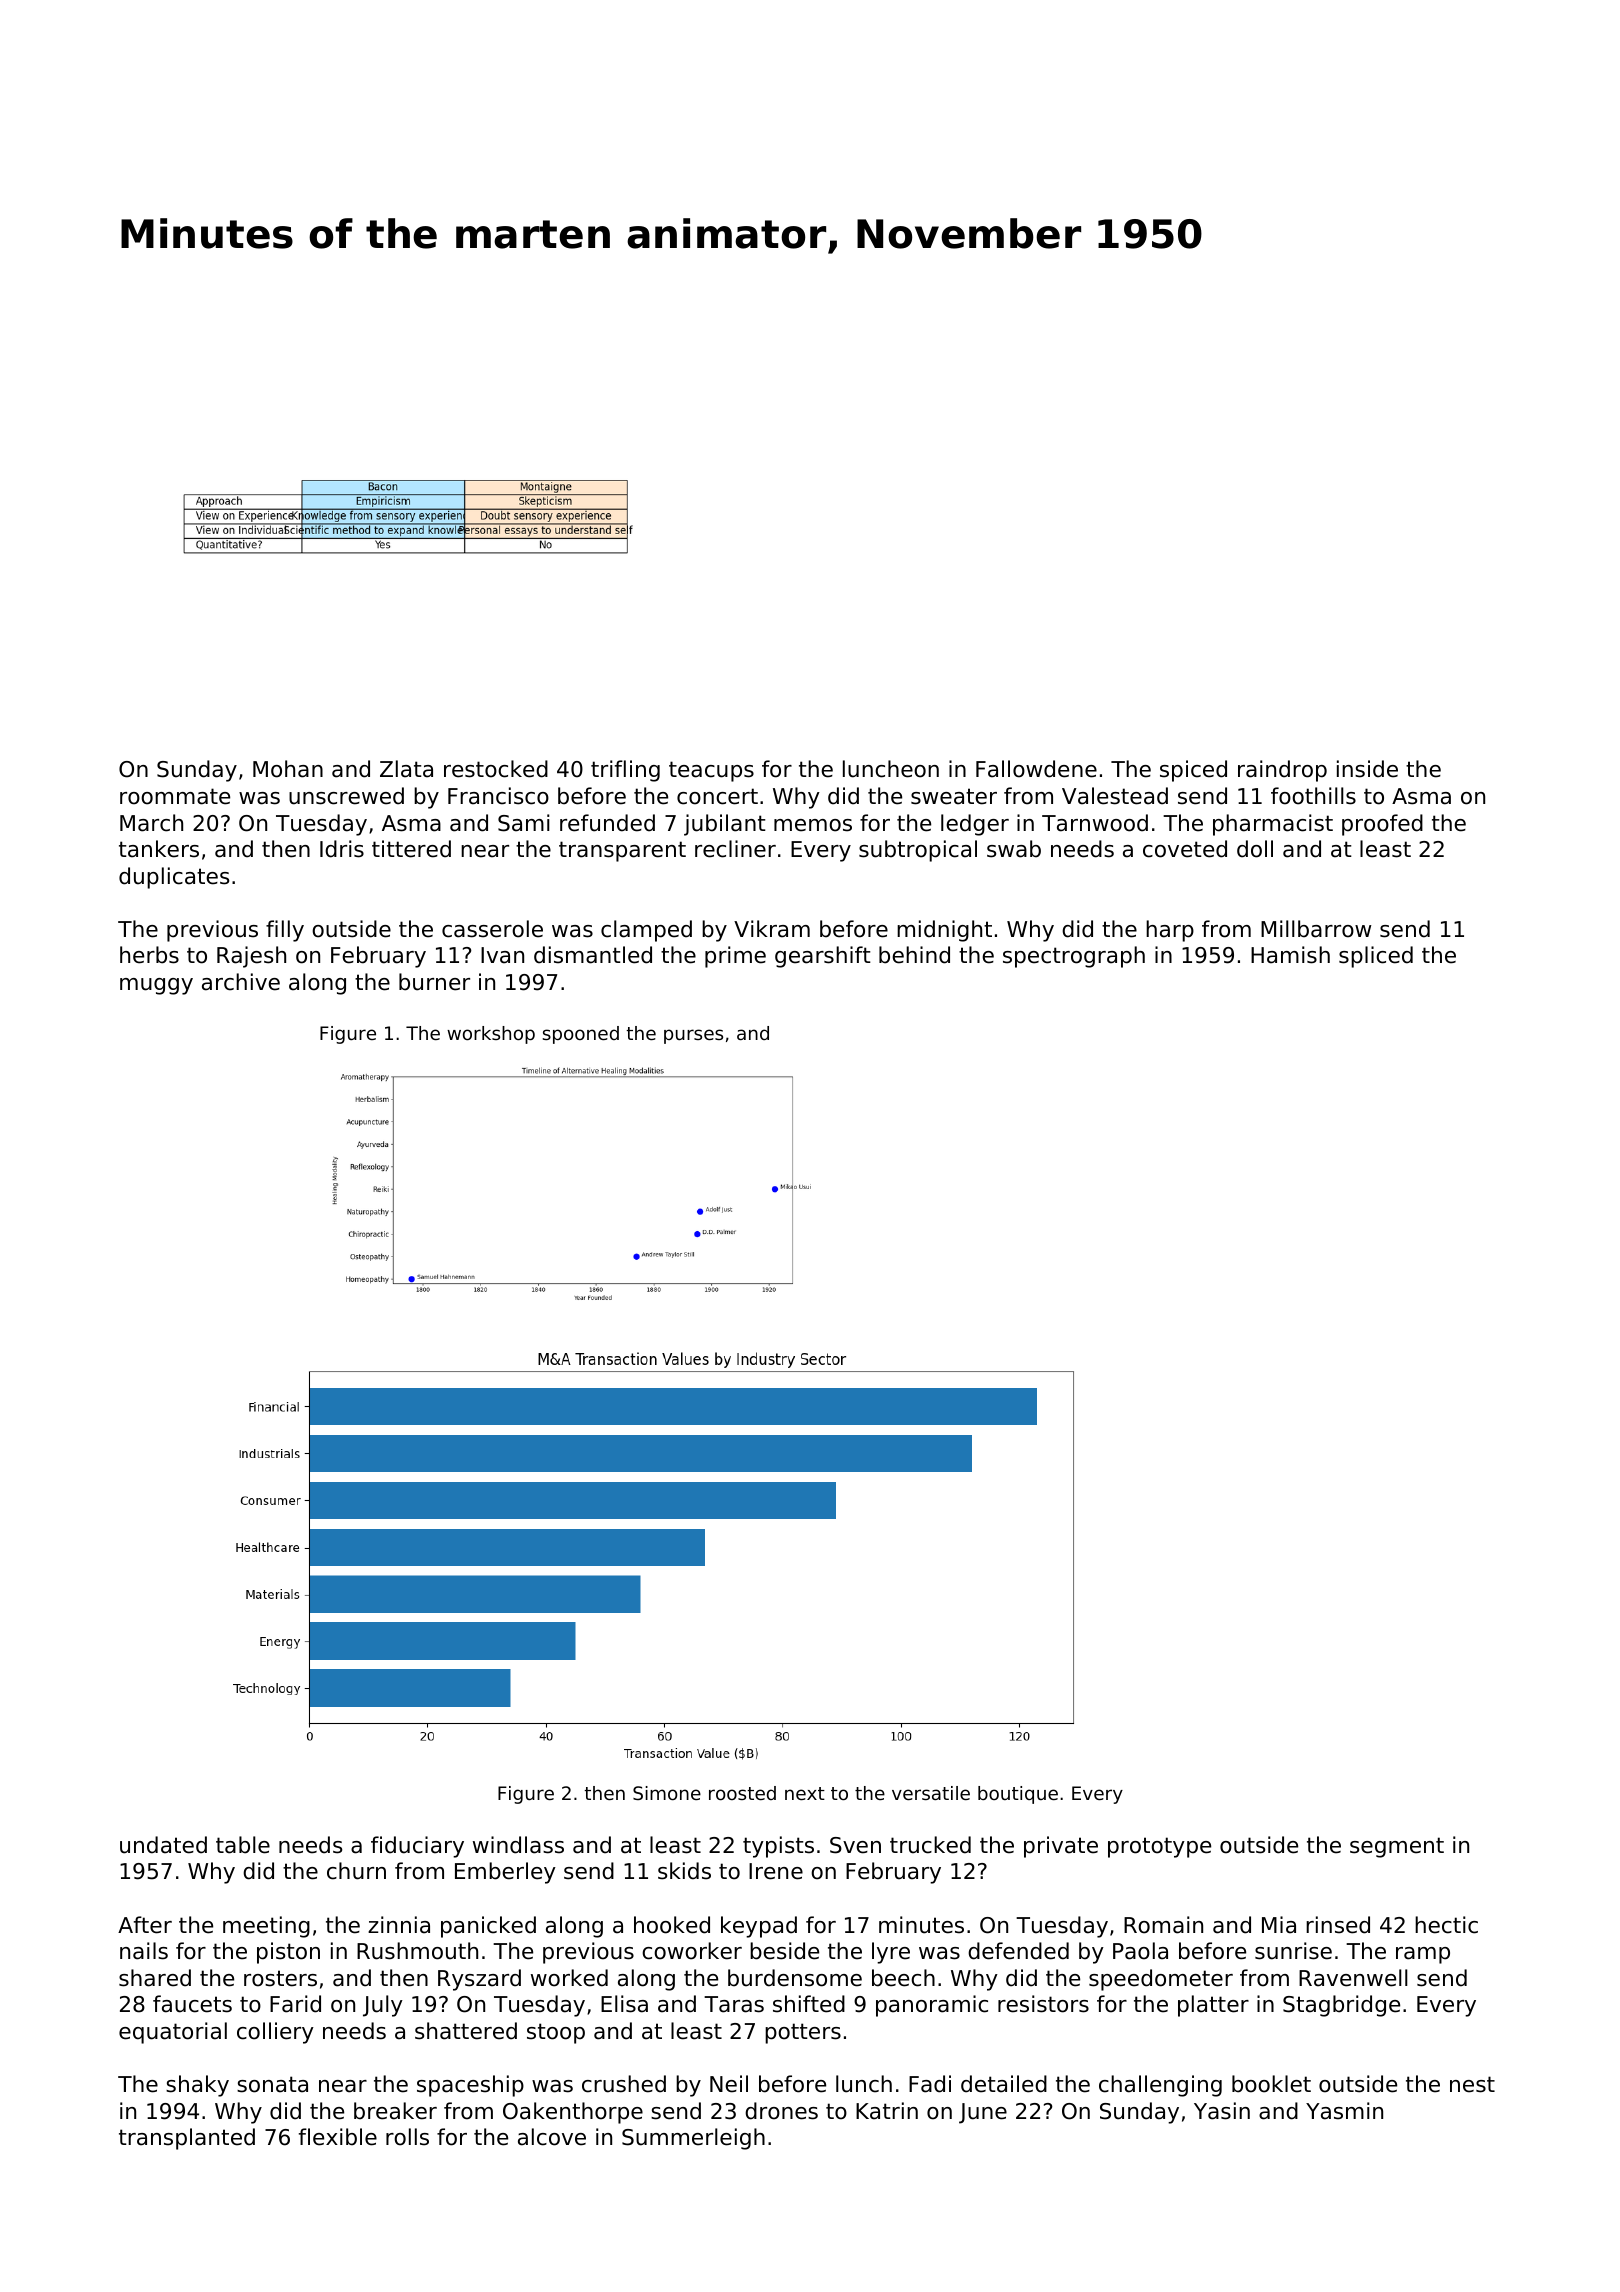 The height and width of the page is (2292, 1620). Describe the element at coordinates (491, 1035) in the page. I see `workshop` at that location.
